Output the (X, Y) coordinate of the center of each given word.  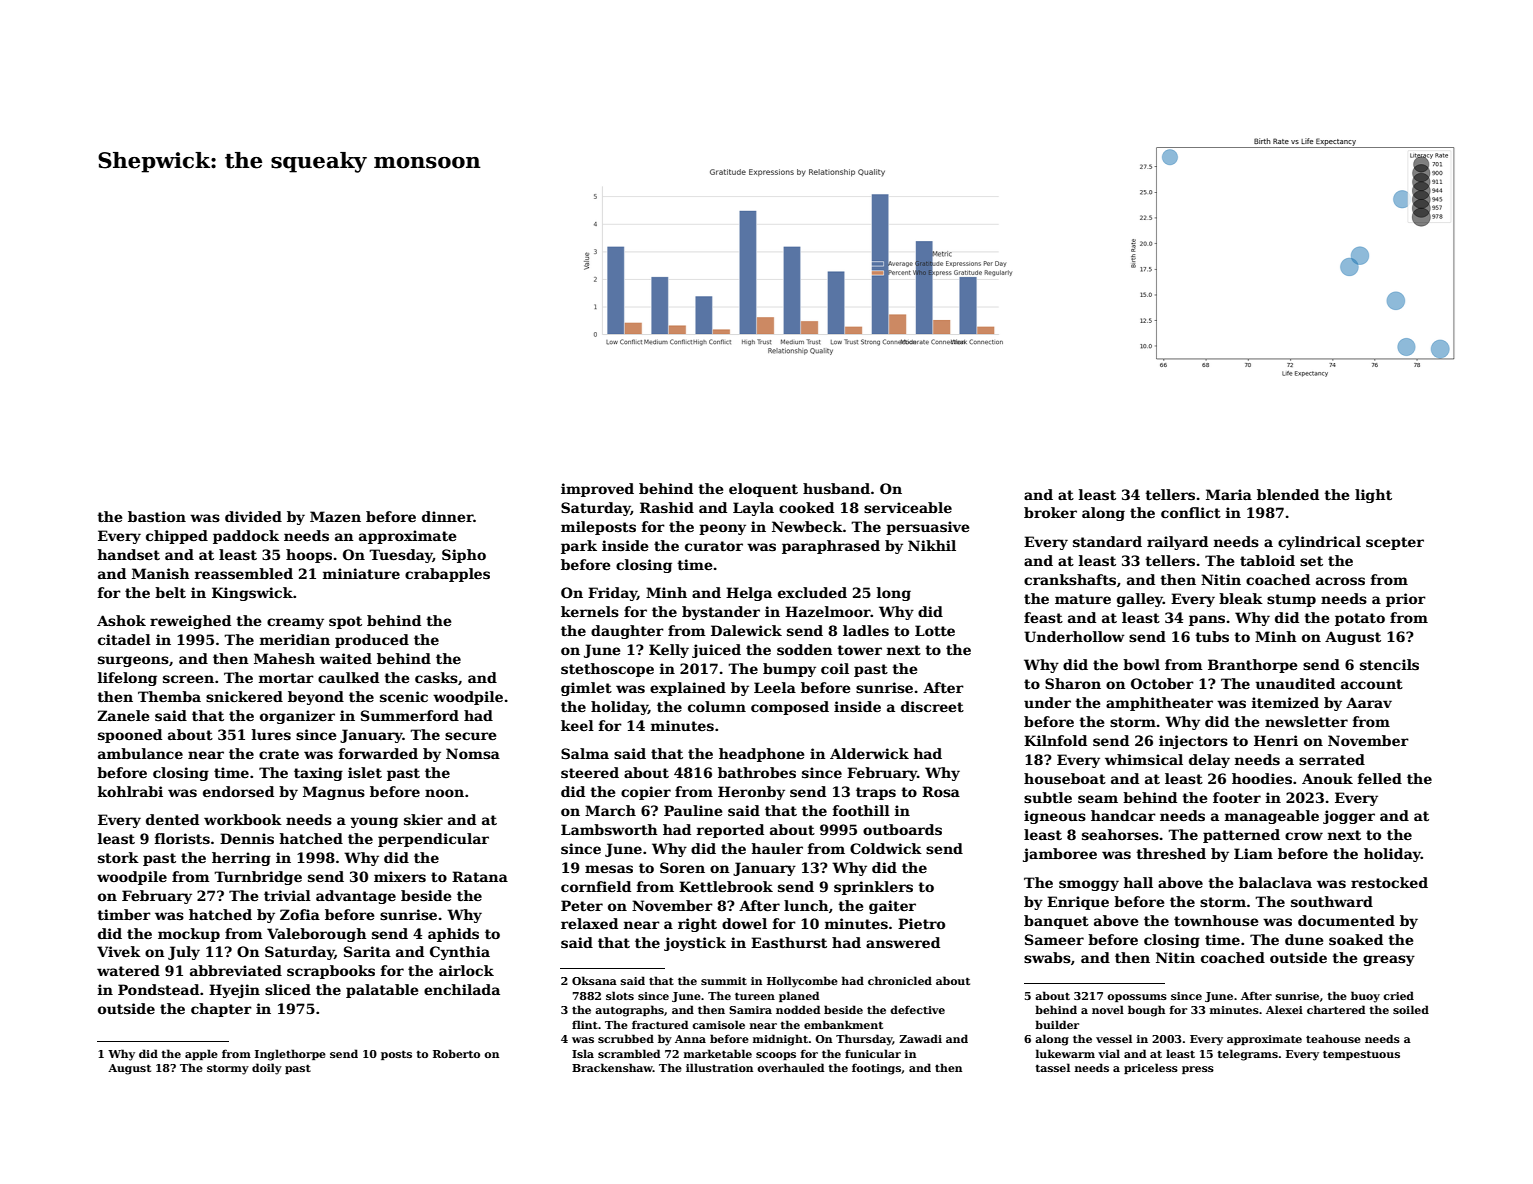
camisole (718, 1024)
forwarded (378, 753)
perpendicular (433, 840)
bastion (157, 516)
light (1373, 496)
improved (597, 490)
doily (267, 1069)
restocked (1389, 882)
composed (790, 708)
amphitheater (1159, 704)
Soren (682, 867)
